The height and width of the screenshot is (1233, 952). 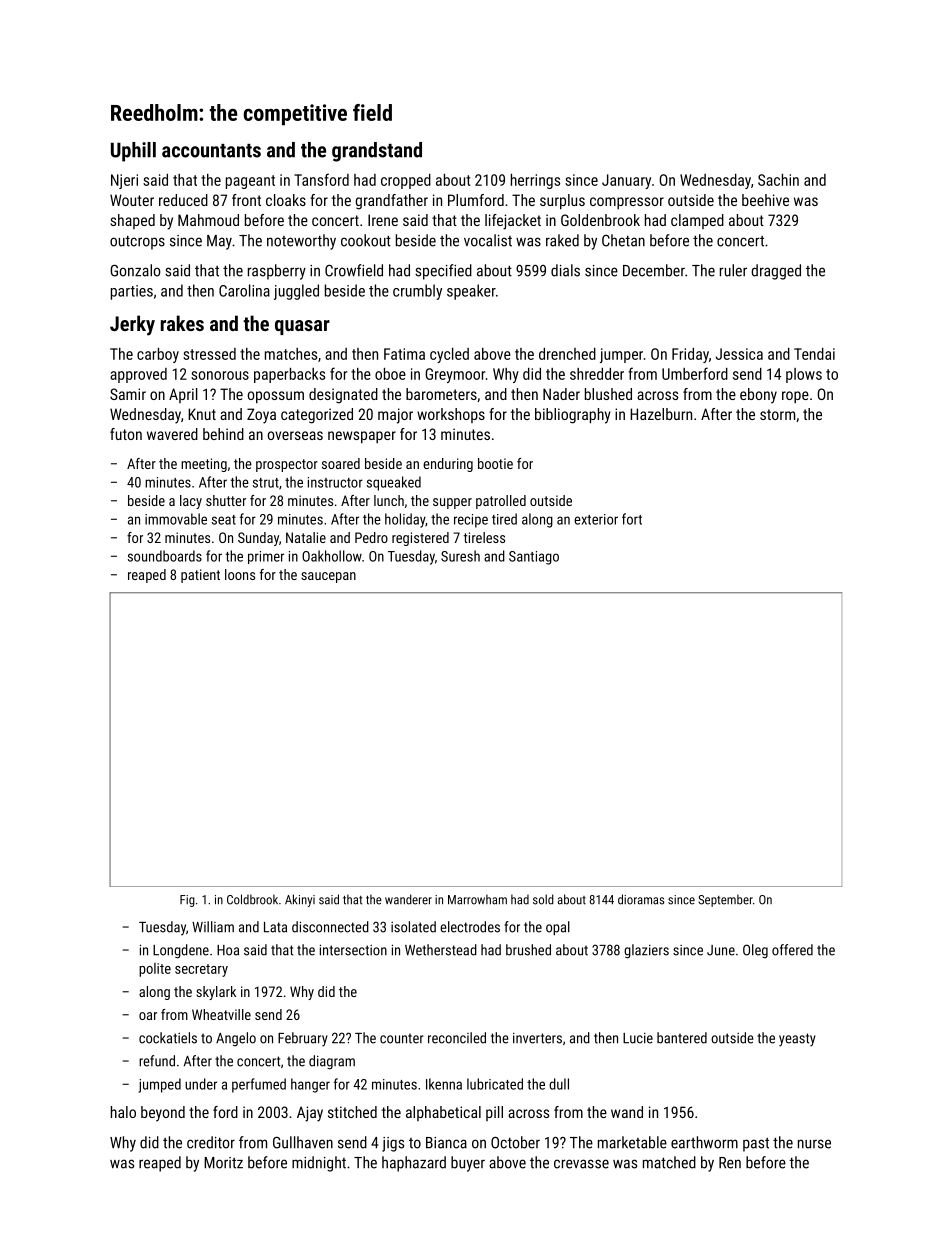 I want to click on Natalie, so click(x=306, y=537).
